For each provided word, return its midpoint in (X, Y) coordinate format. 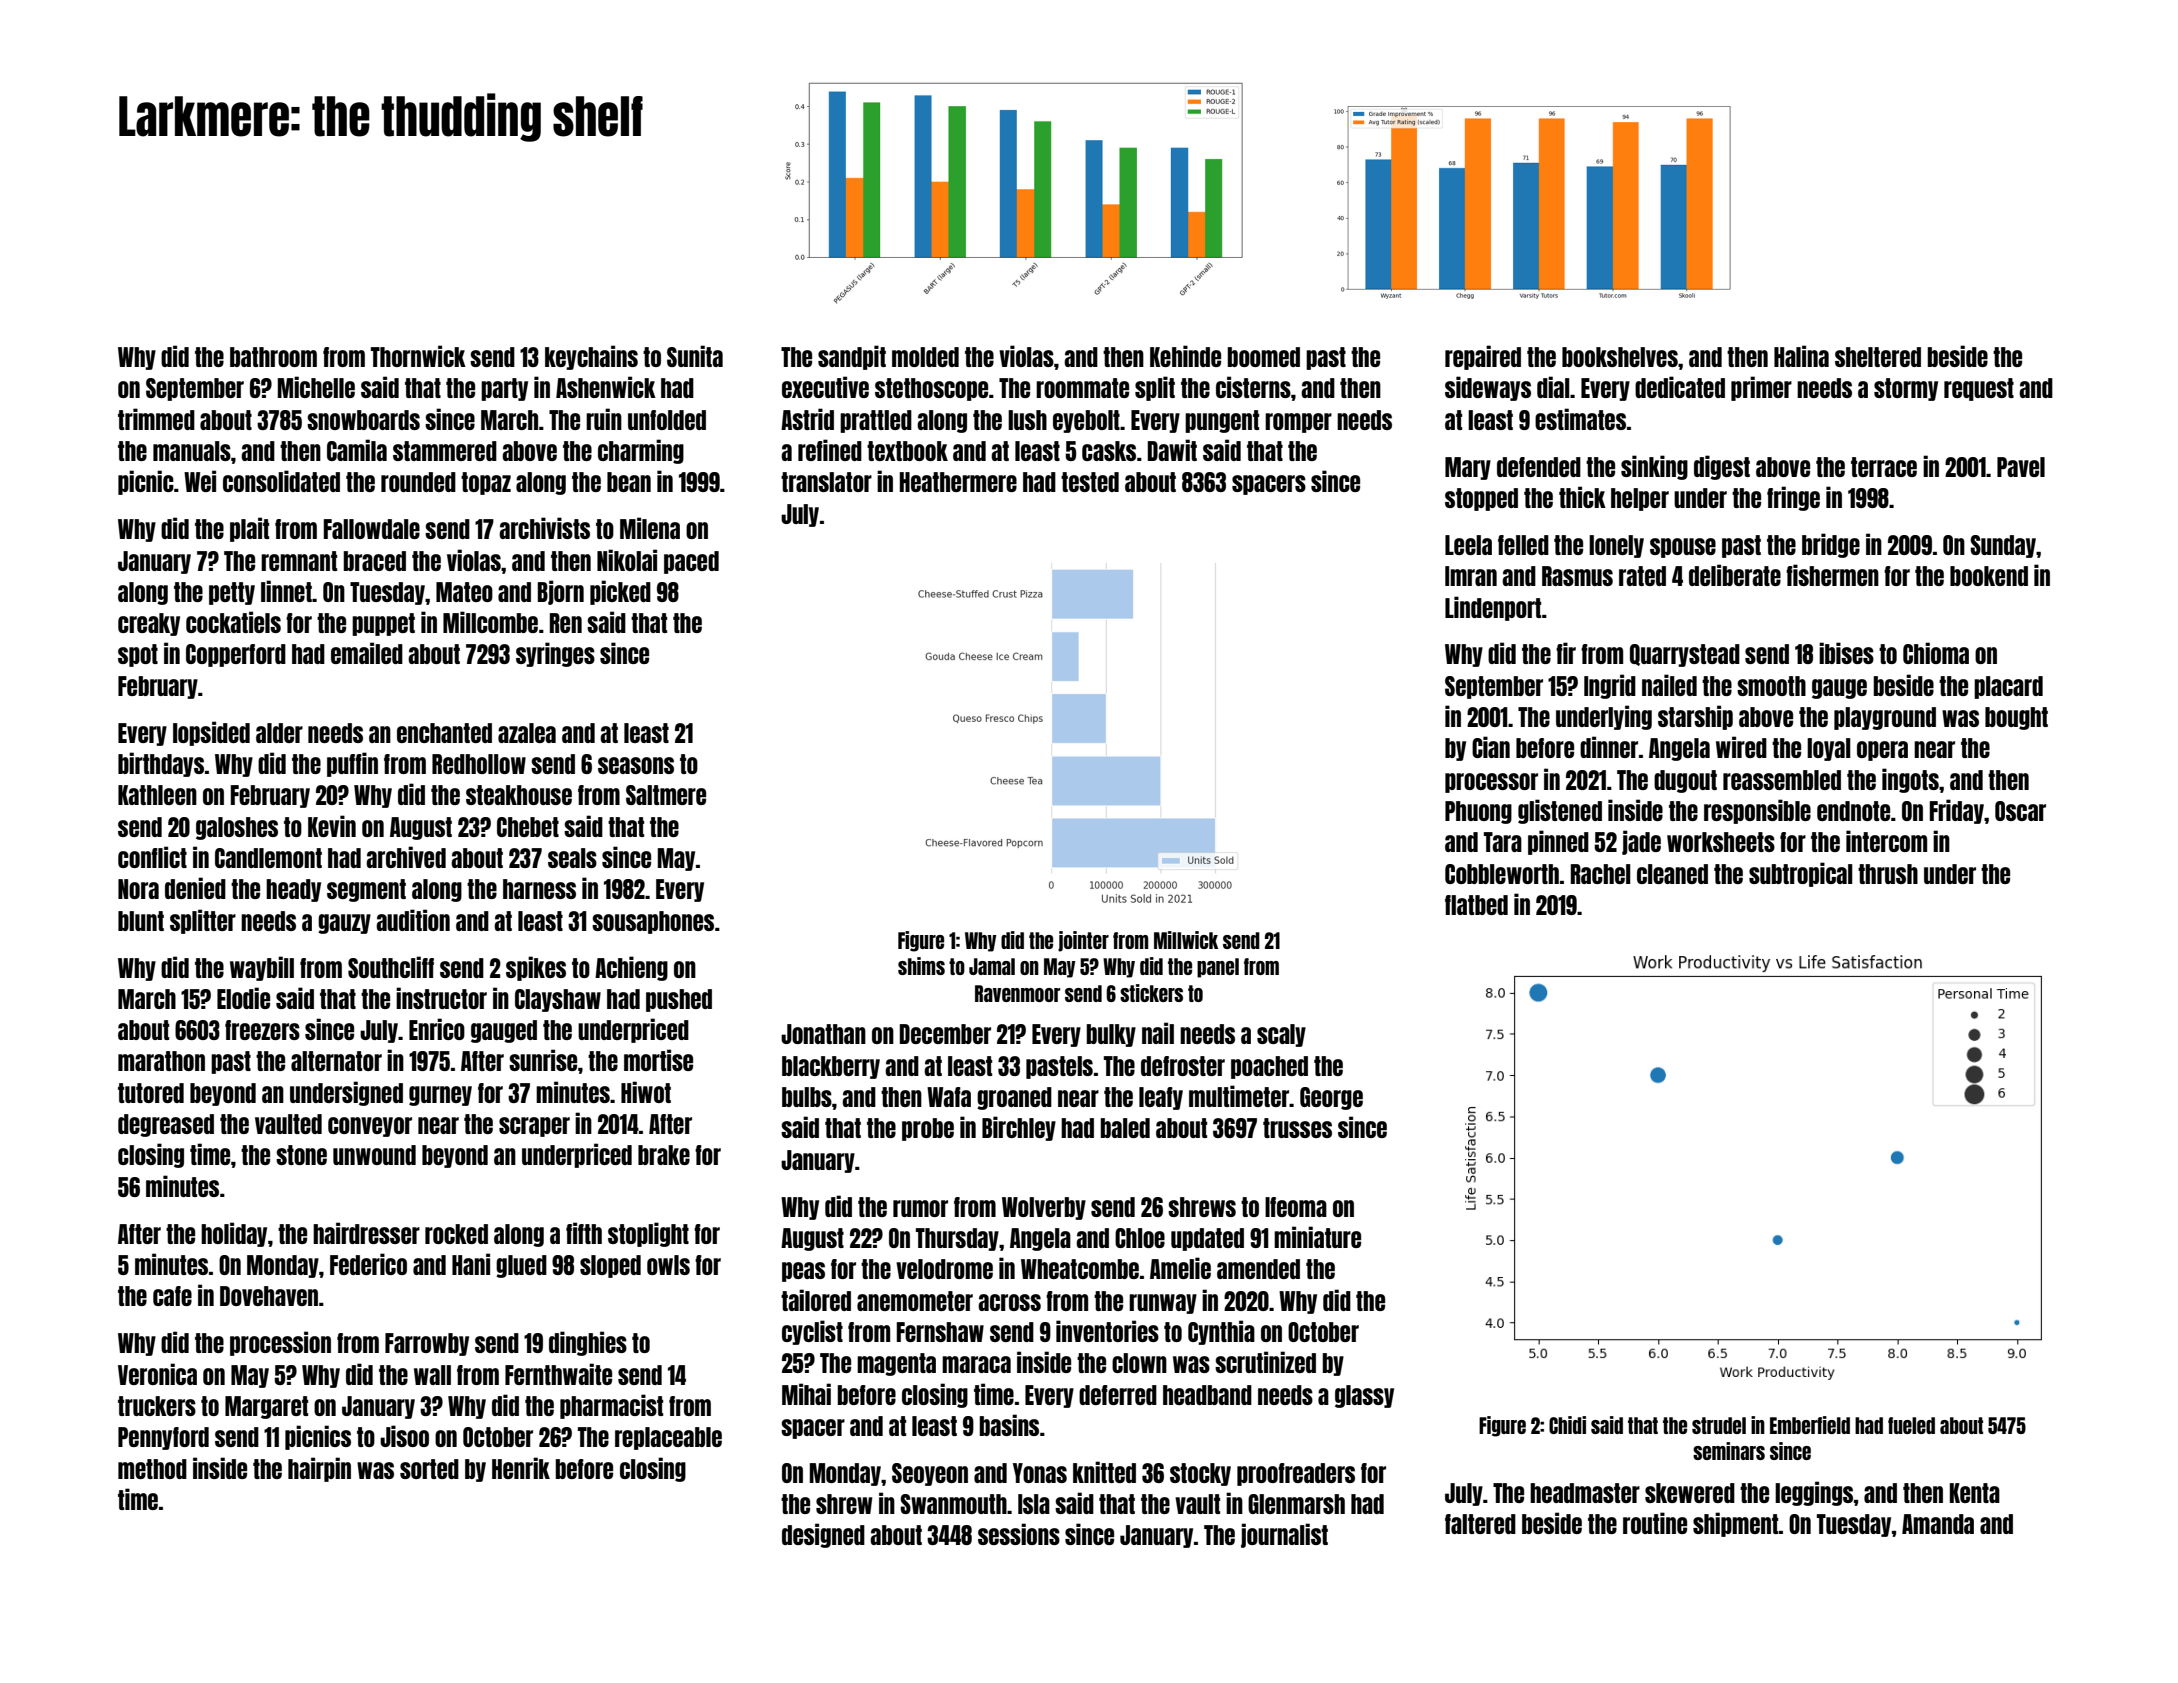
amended (1258, 1269)
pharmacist (611, 1406)
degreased (166, 1125)
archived (406, 857)
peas (803, 1272)
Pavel (2021, 467)
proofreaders (1296, 1474)
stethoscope (931, 389)
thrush (1888, 874)
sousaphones (653, 922)
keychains (591, 357)
